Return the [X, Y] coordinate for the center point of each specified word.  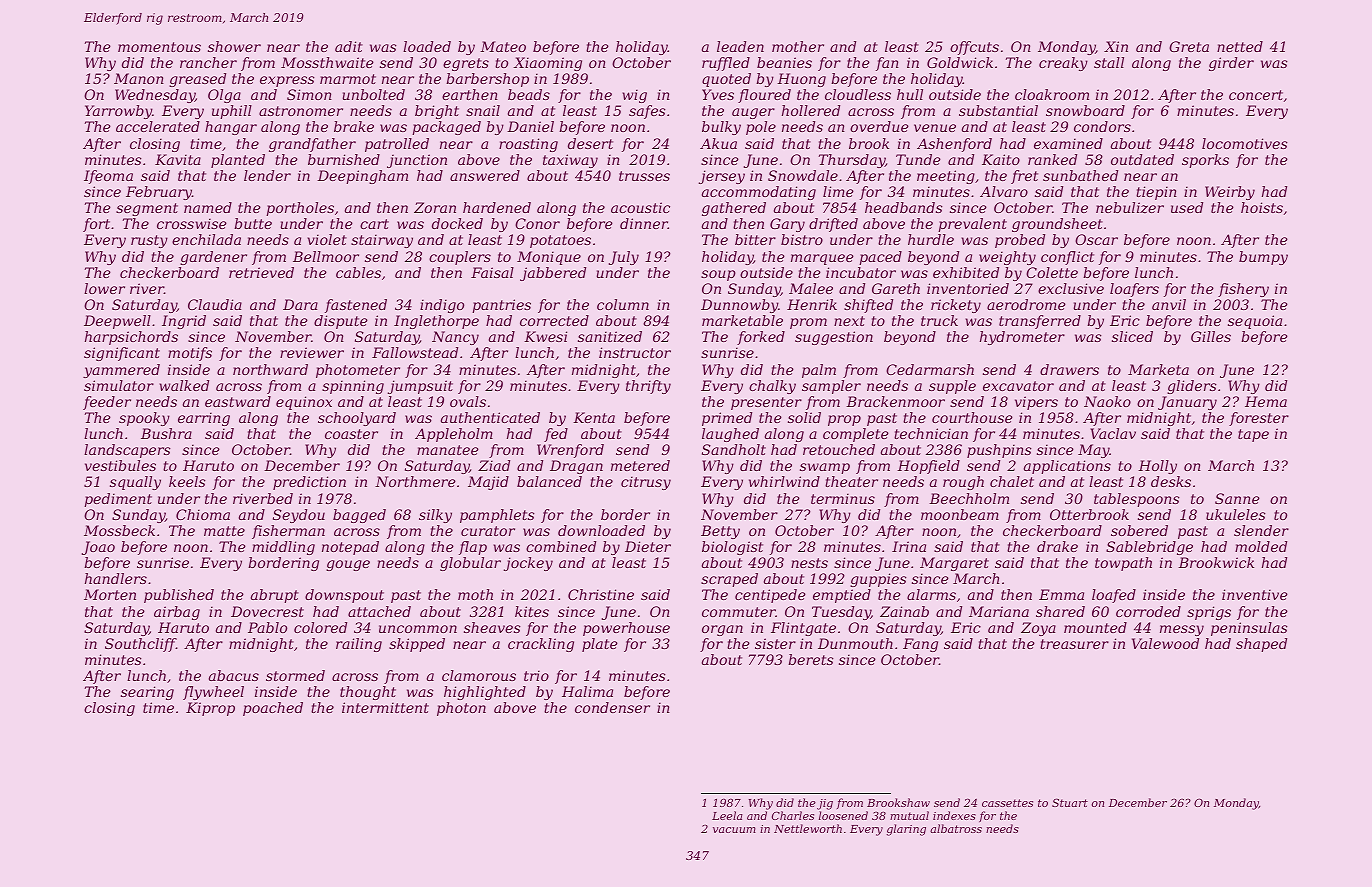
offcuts [974, 48]
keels [187, 481]
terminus [843, 498]
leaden [740, 46]
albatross [956, 828]
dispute [341, 322]
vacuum [734, 830]
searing [147, 693]
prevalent [972, 225]
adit [349, 46]
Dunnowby [739, 306]
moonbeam [960, 514]
